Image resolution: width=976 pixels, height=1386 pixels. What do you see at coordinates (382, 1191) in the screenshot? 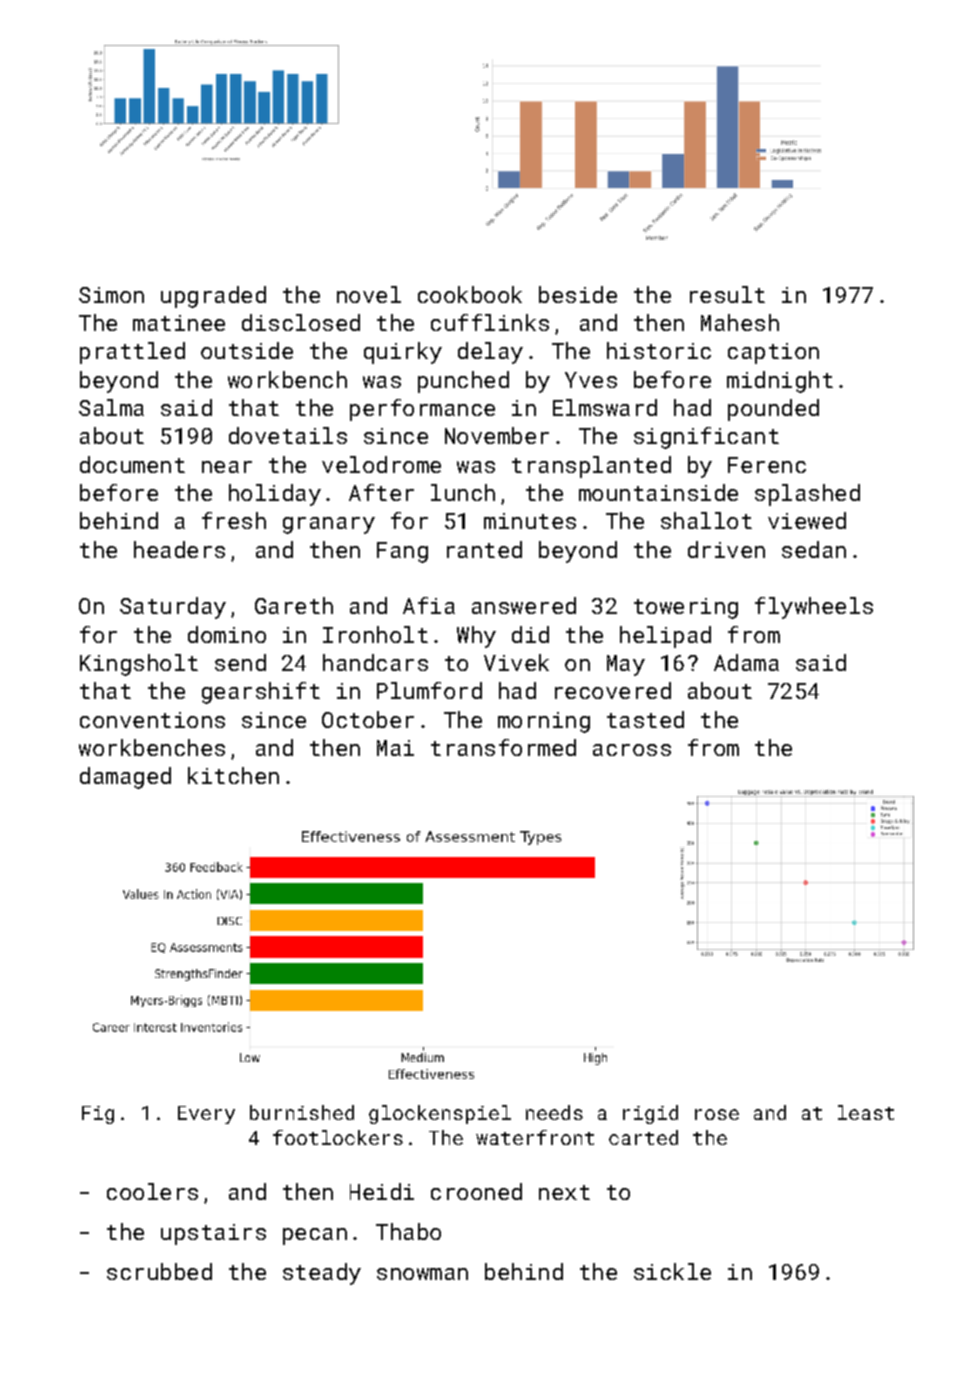
I see `Heidi` at bounding box center [382, 1191].
